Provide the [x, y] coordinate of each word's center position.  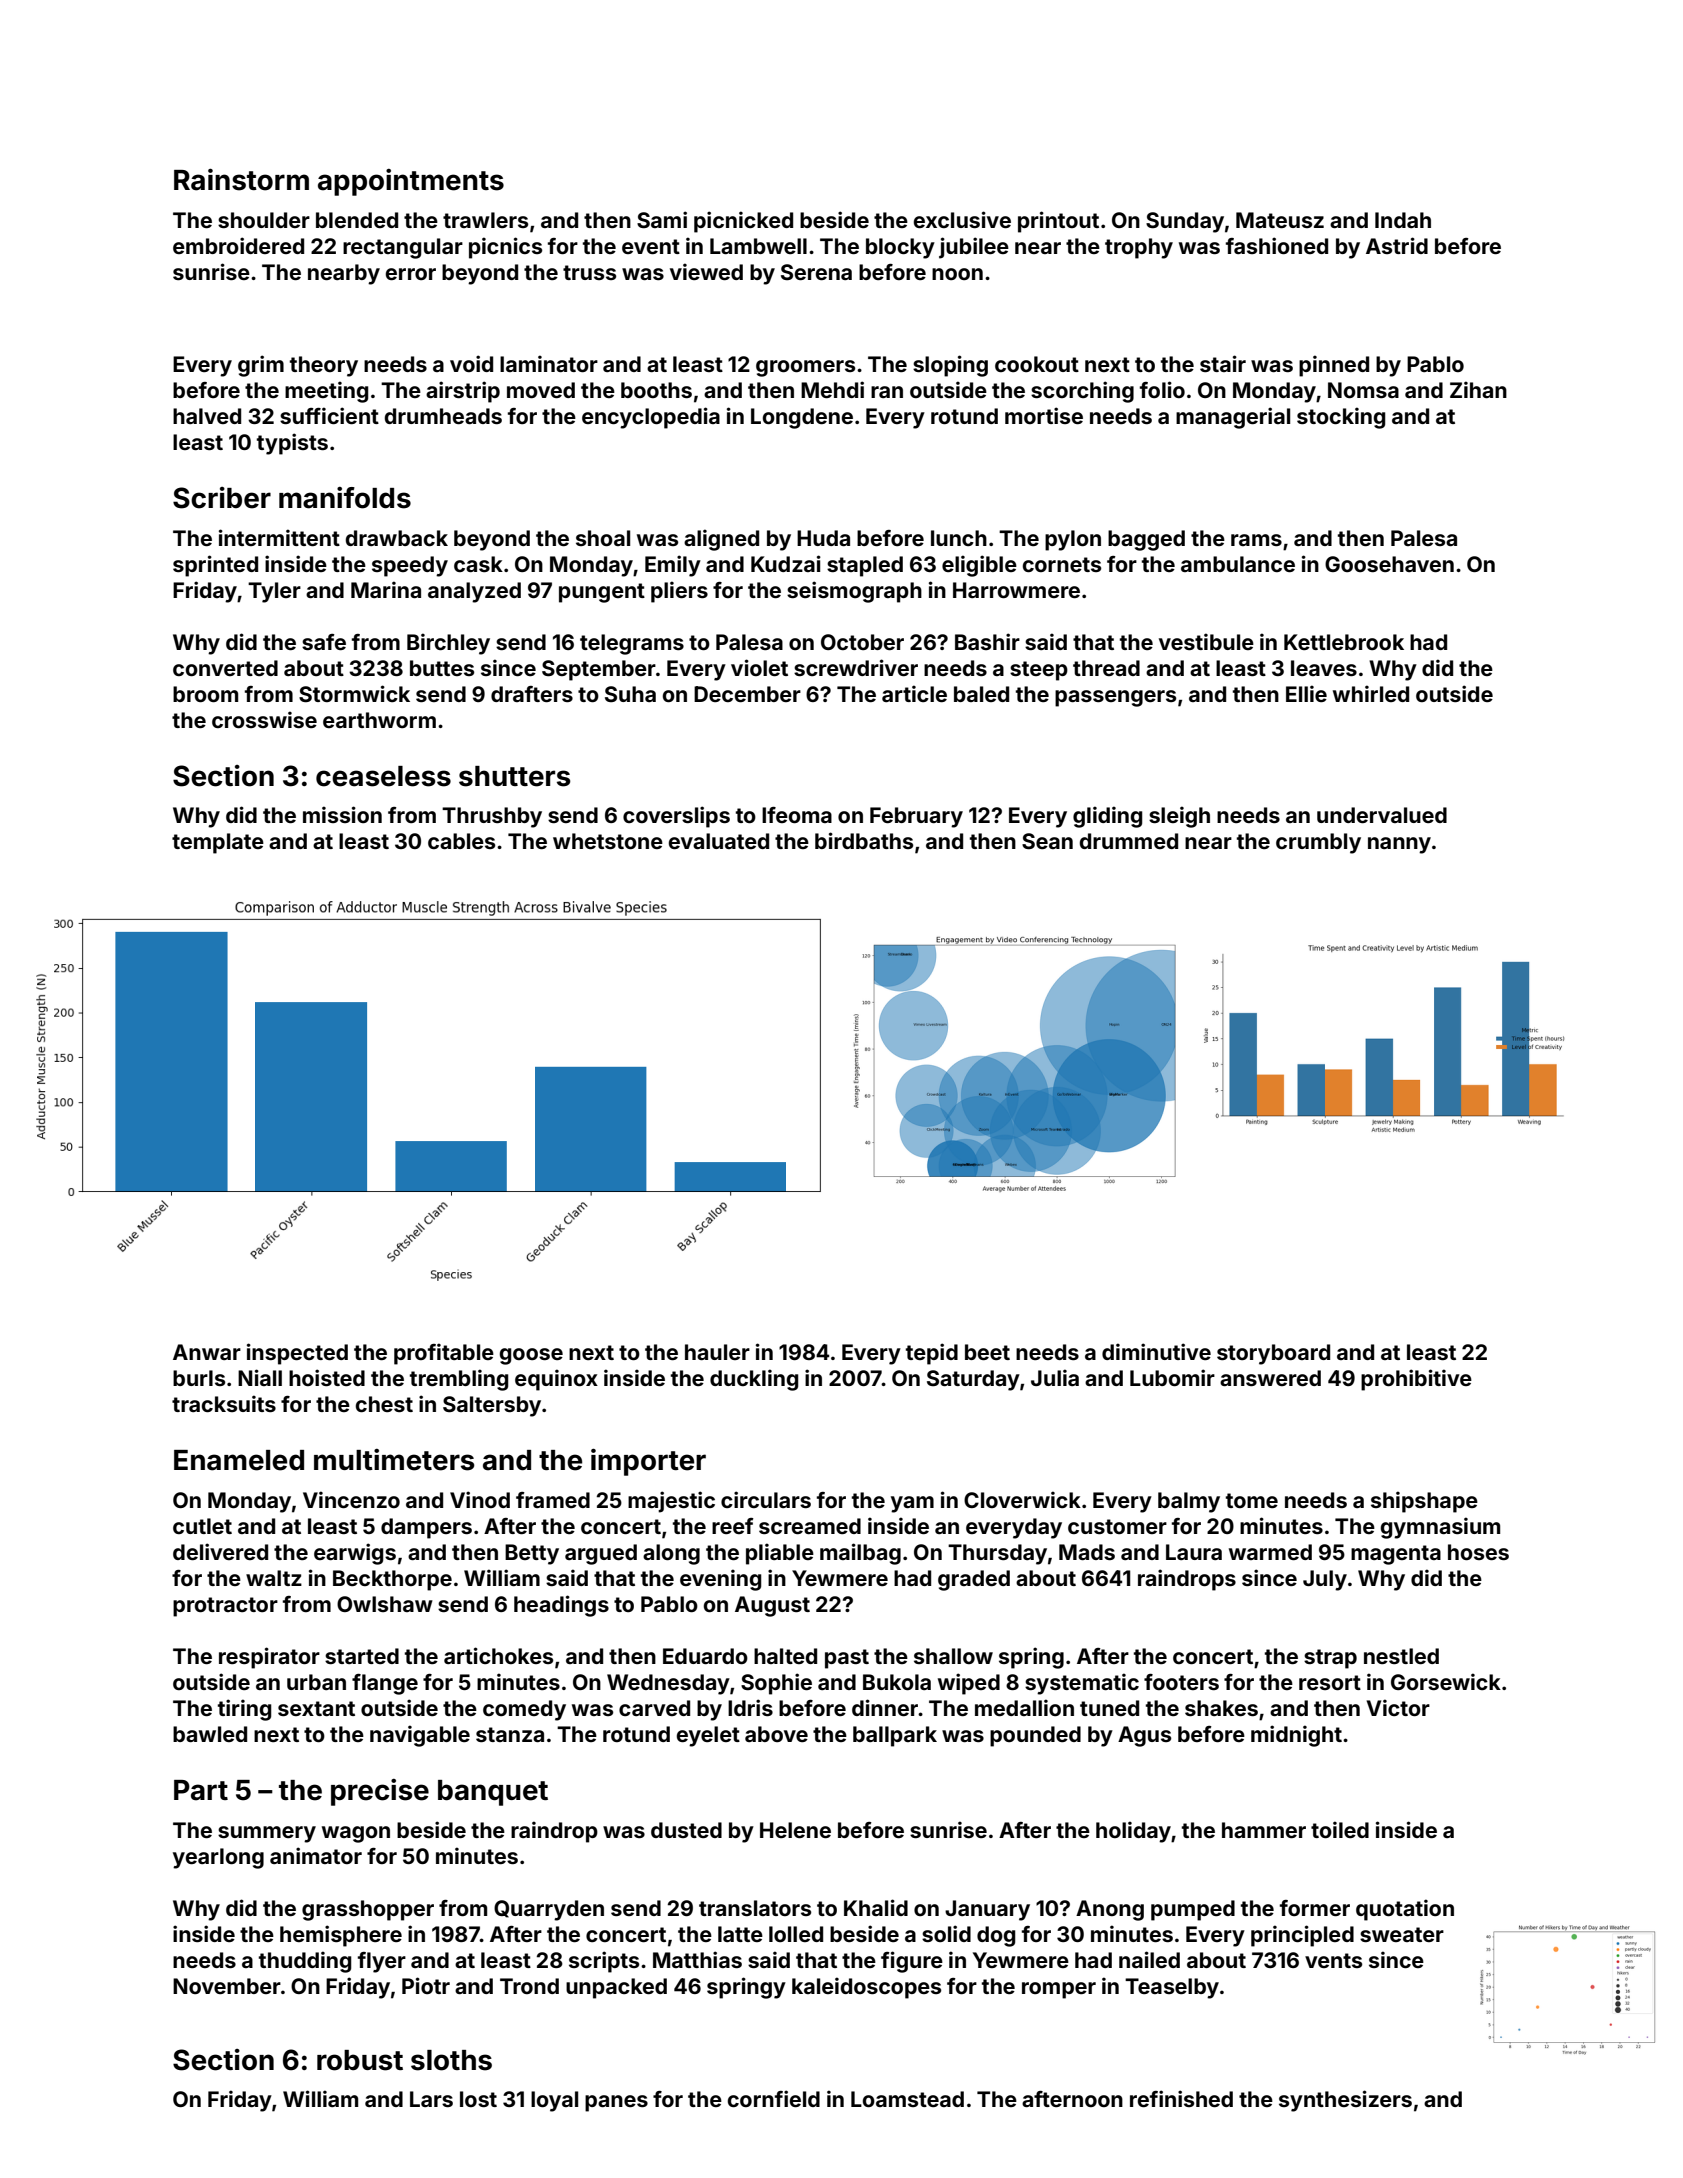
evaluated [719, 841]
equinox [556, 1380]
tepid [932, 1354]
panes [616, 2103]
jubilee [974, 248]
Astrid [1397, 245]
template [218, 843]
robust [360, 2060]
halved [207, 416]
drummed [1129, 841]
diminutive [1156, 1351]
